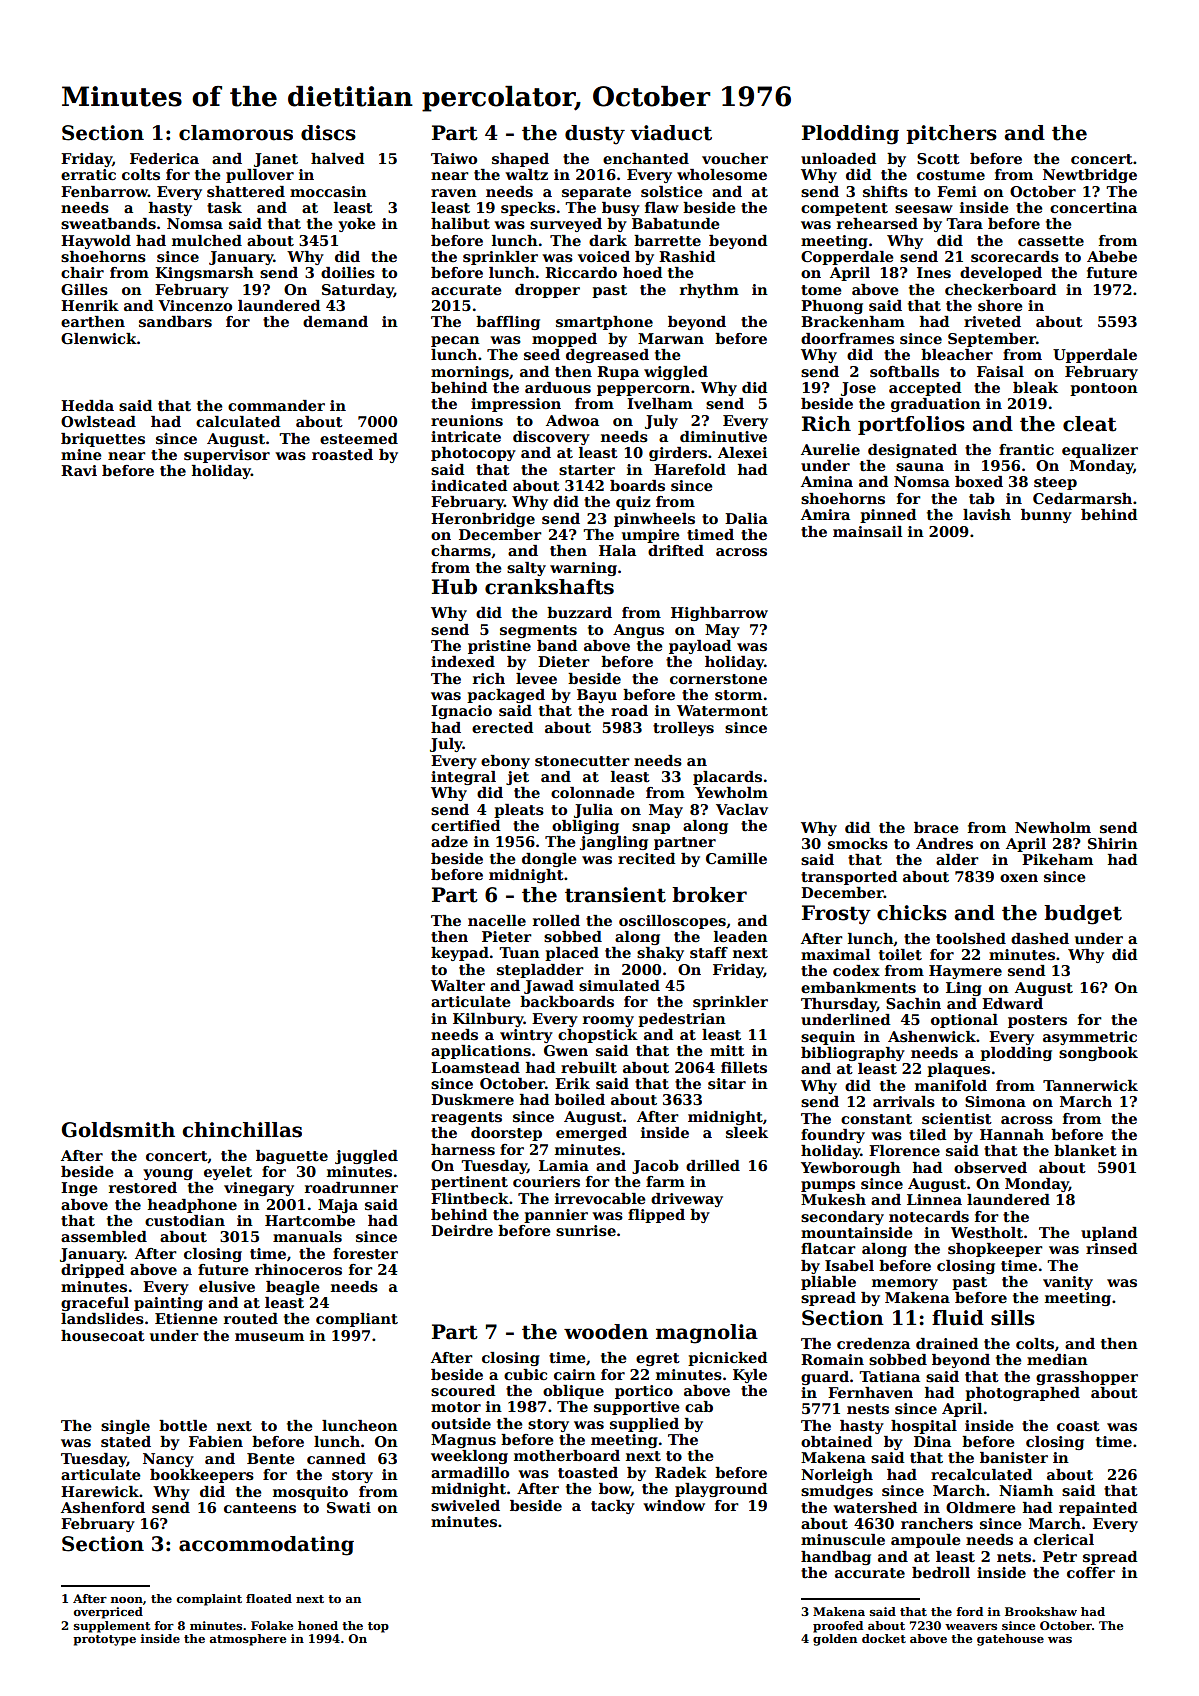  I want to click on keypad, so click(460, 954).
